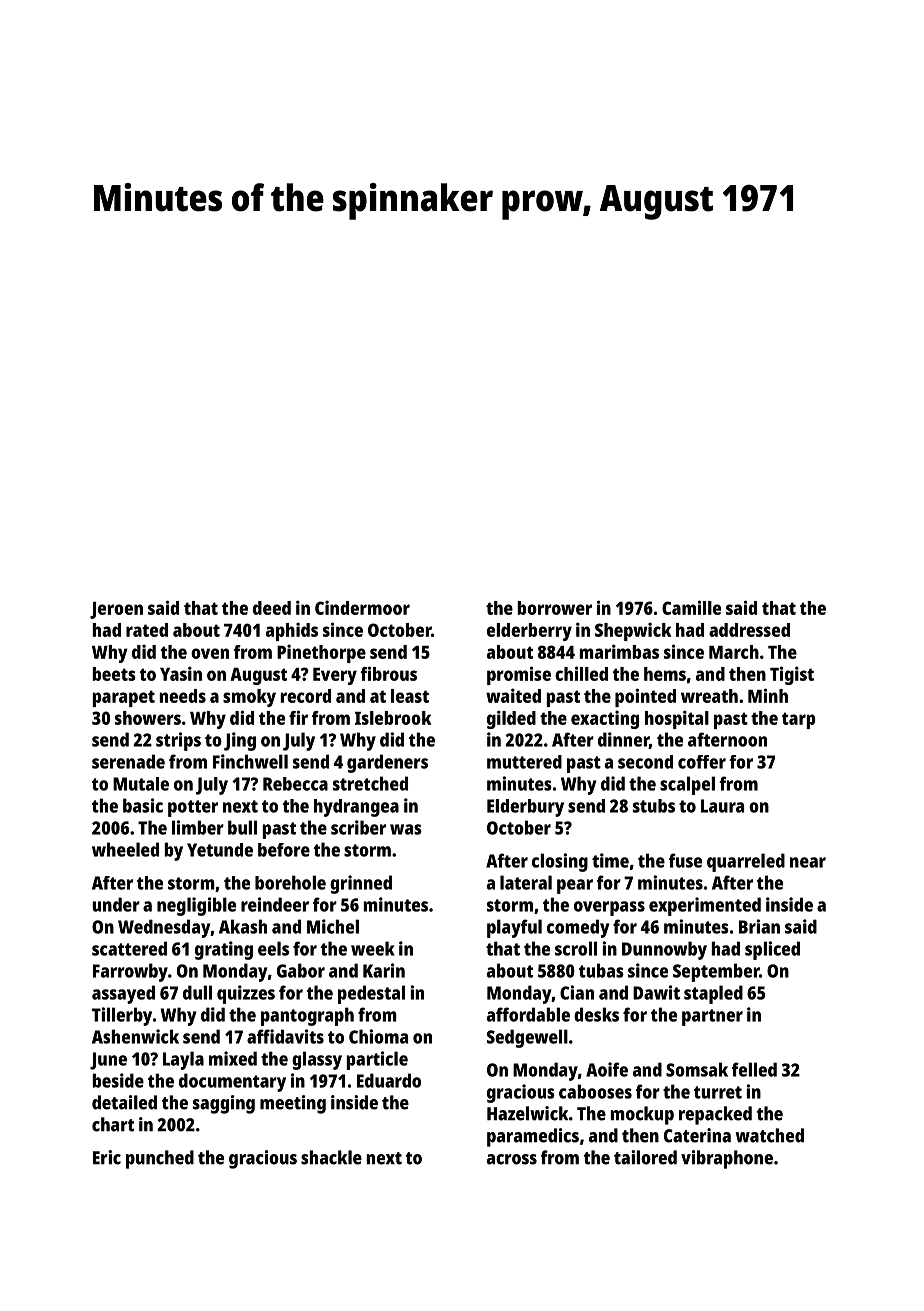 The width and height of the screenshot is (924, 1311). What do you see at coordinates (210, 653) in the screenshot?
I see `oven` at bounding box center [210, 653].
